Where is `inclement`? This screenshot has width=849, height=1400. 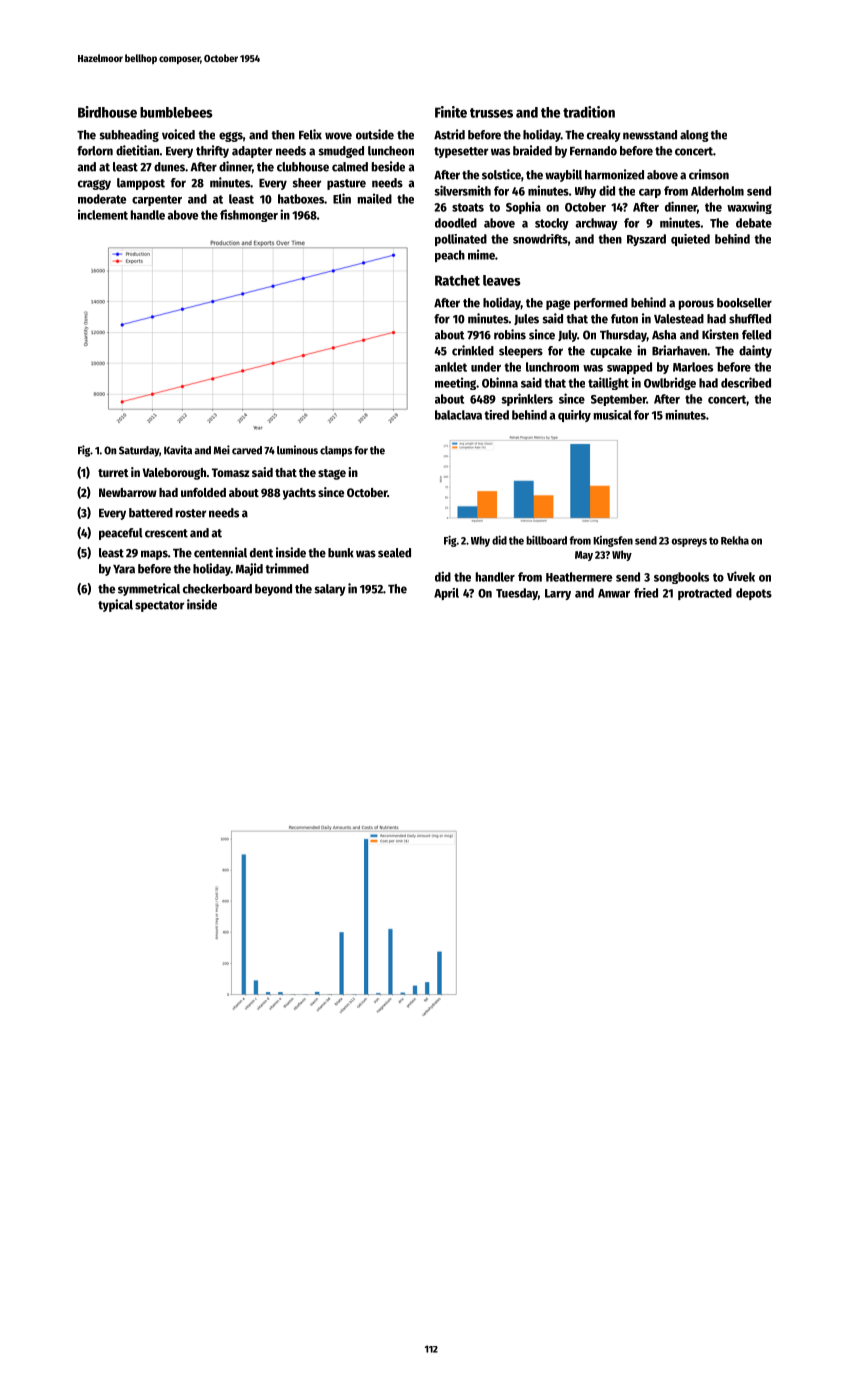
inclement is located at coordinates (103, 214).
